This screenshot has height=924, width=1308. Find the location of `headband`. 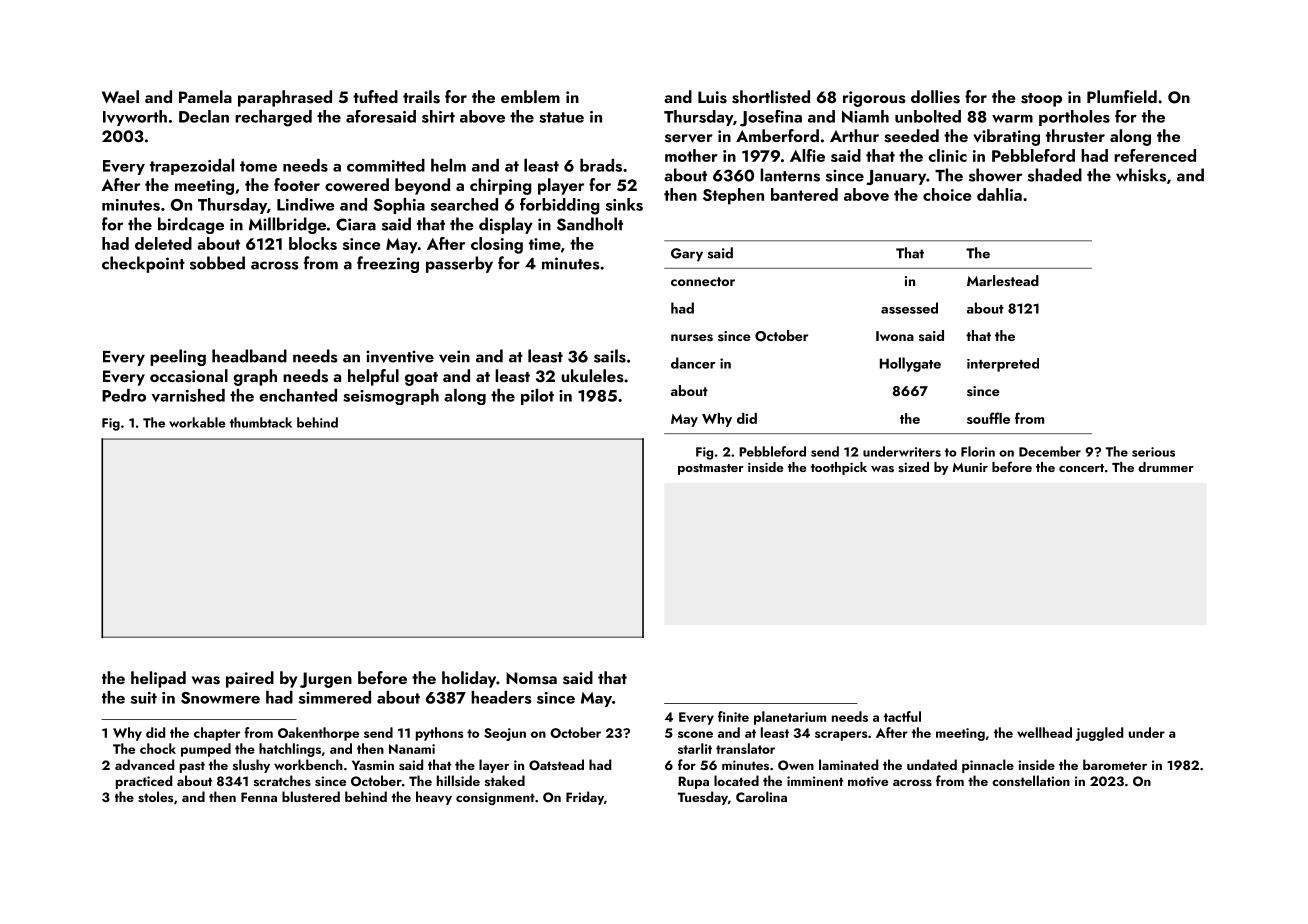

headband is located at coordinates (249, 356).
